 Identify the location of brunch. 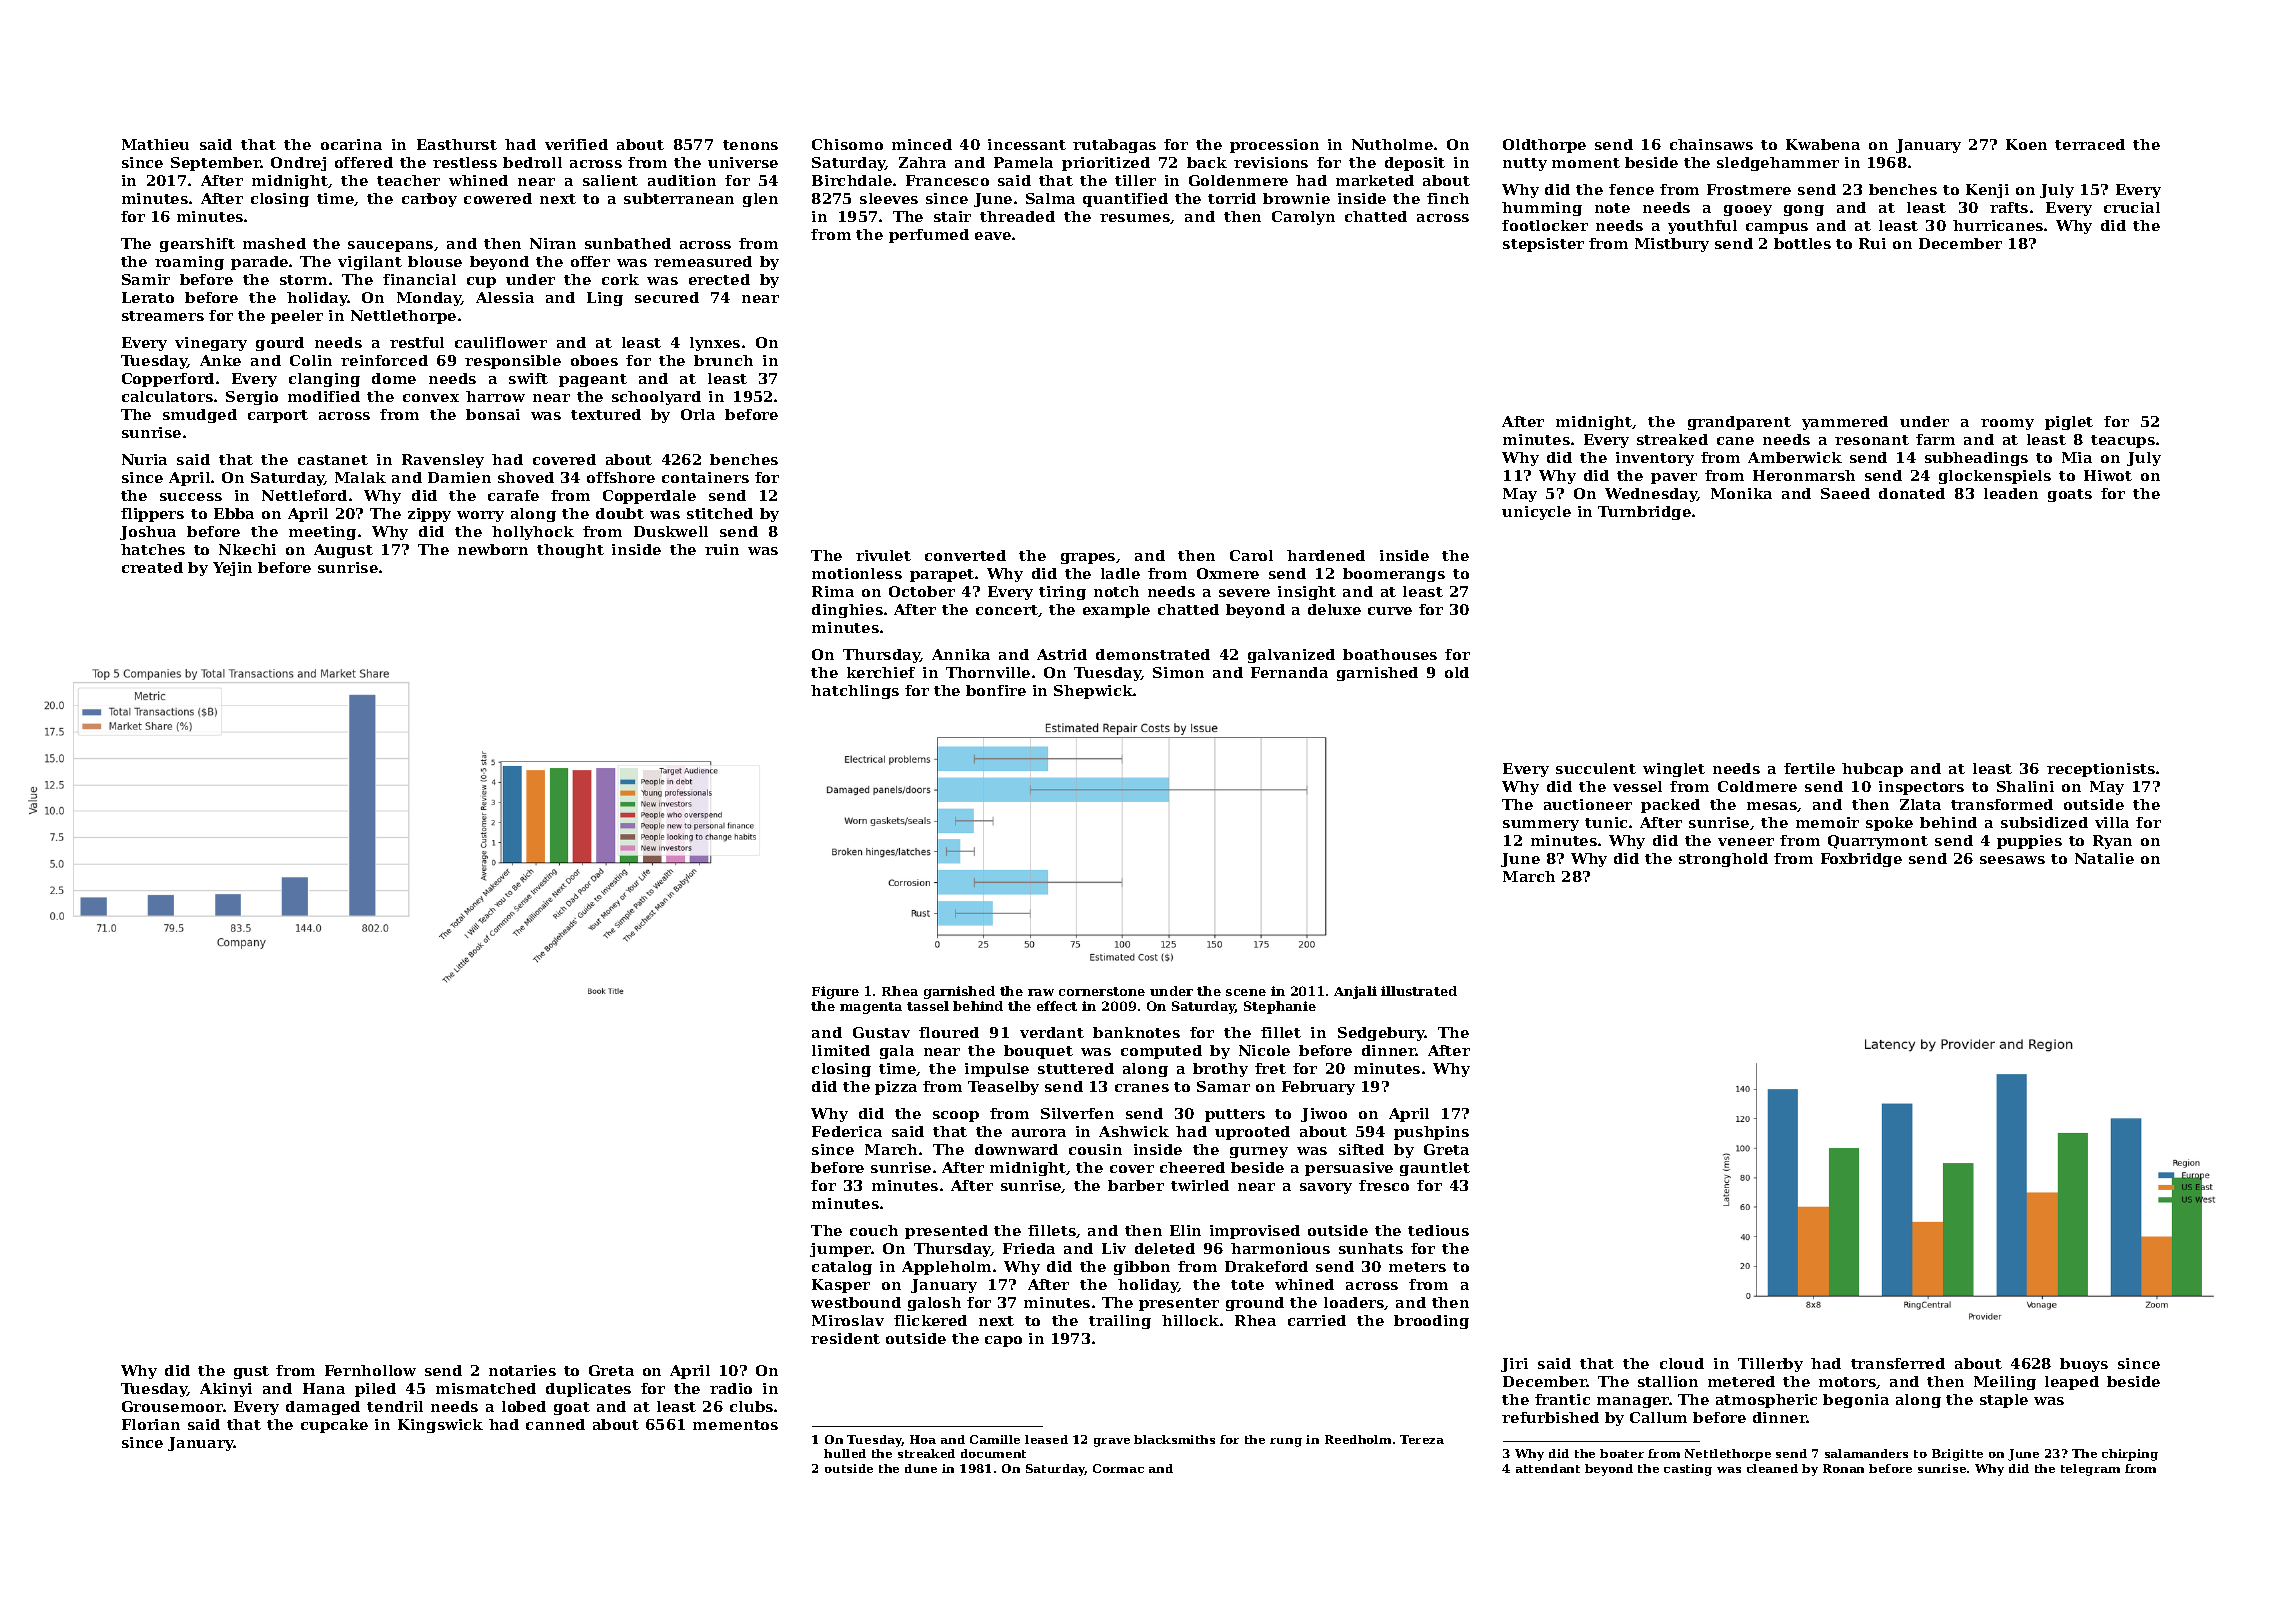
(723, 360).
